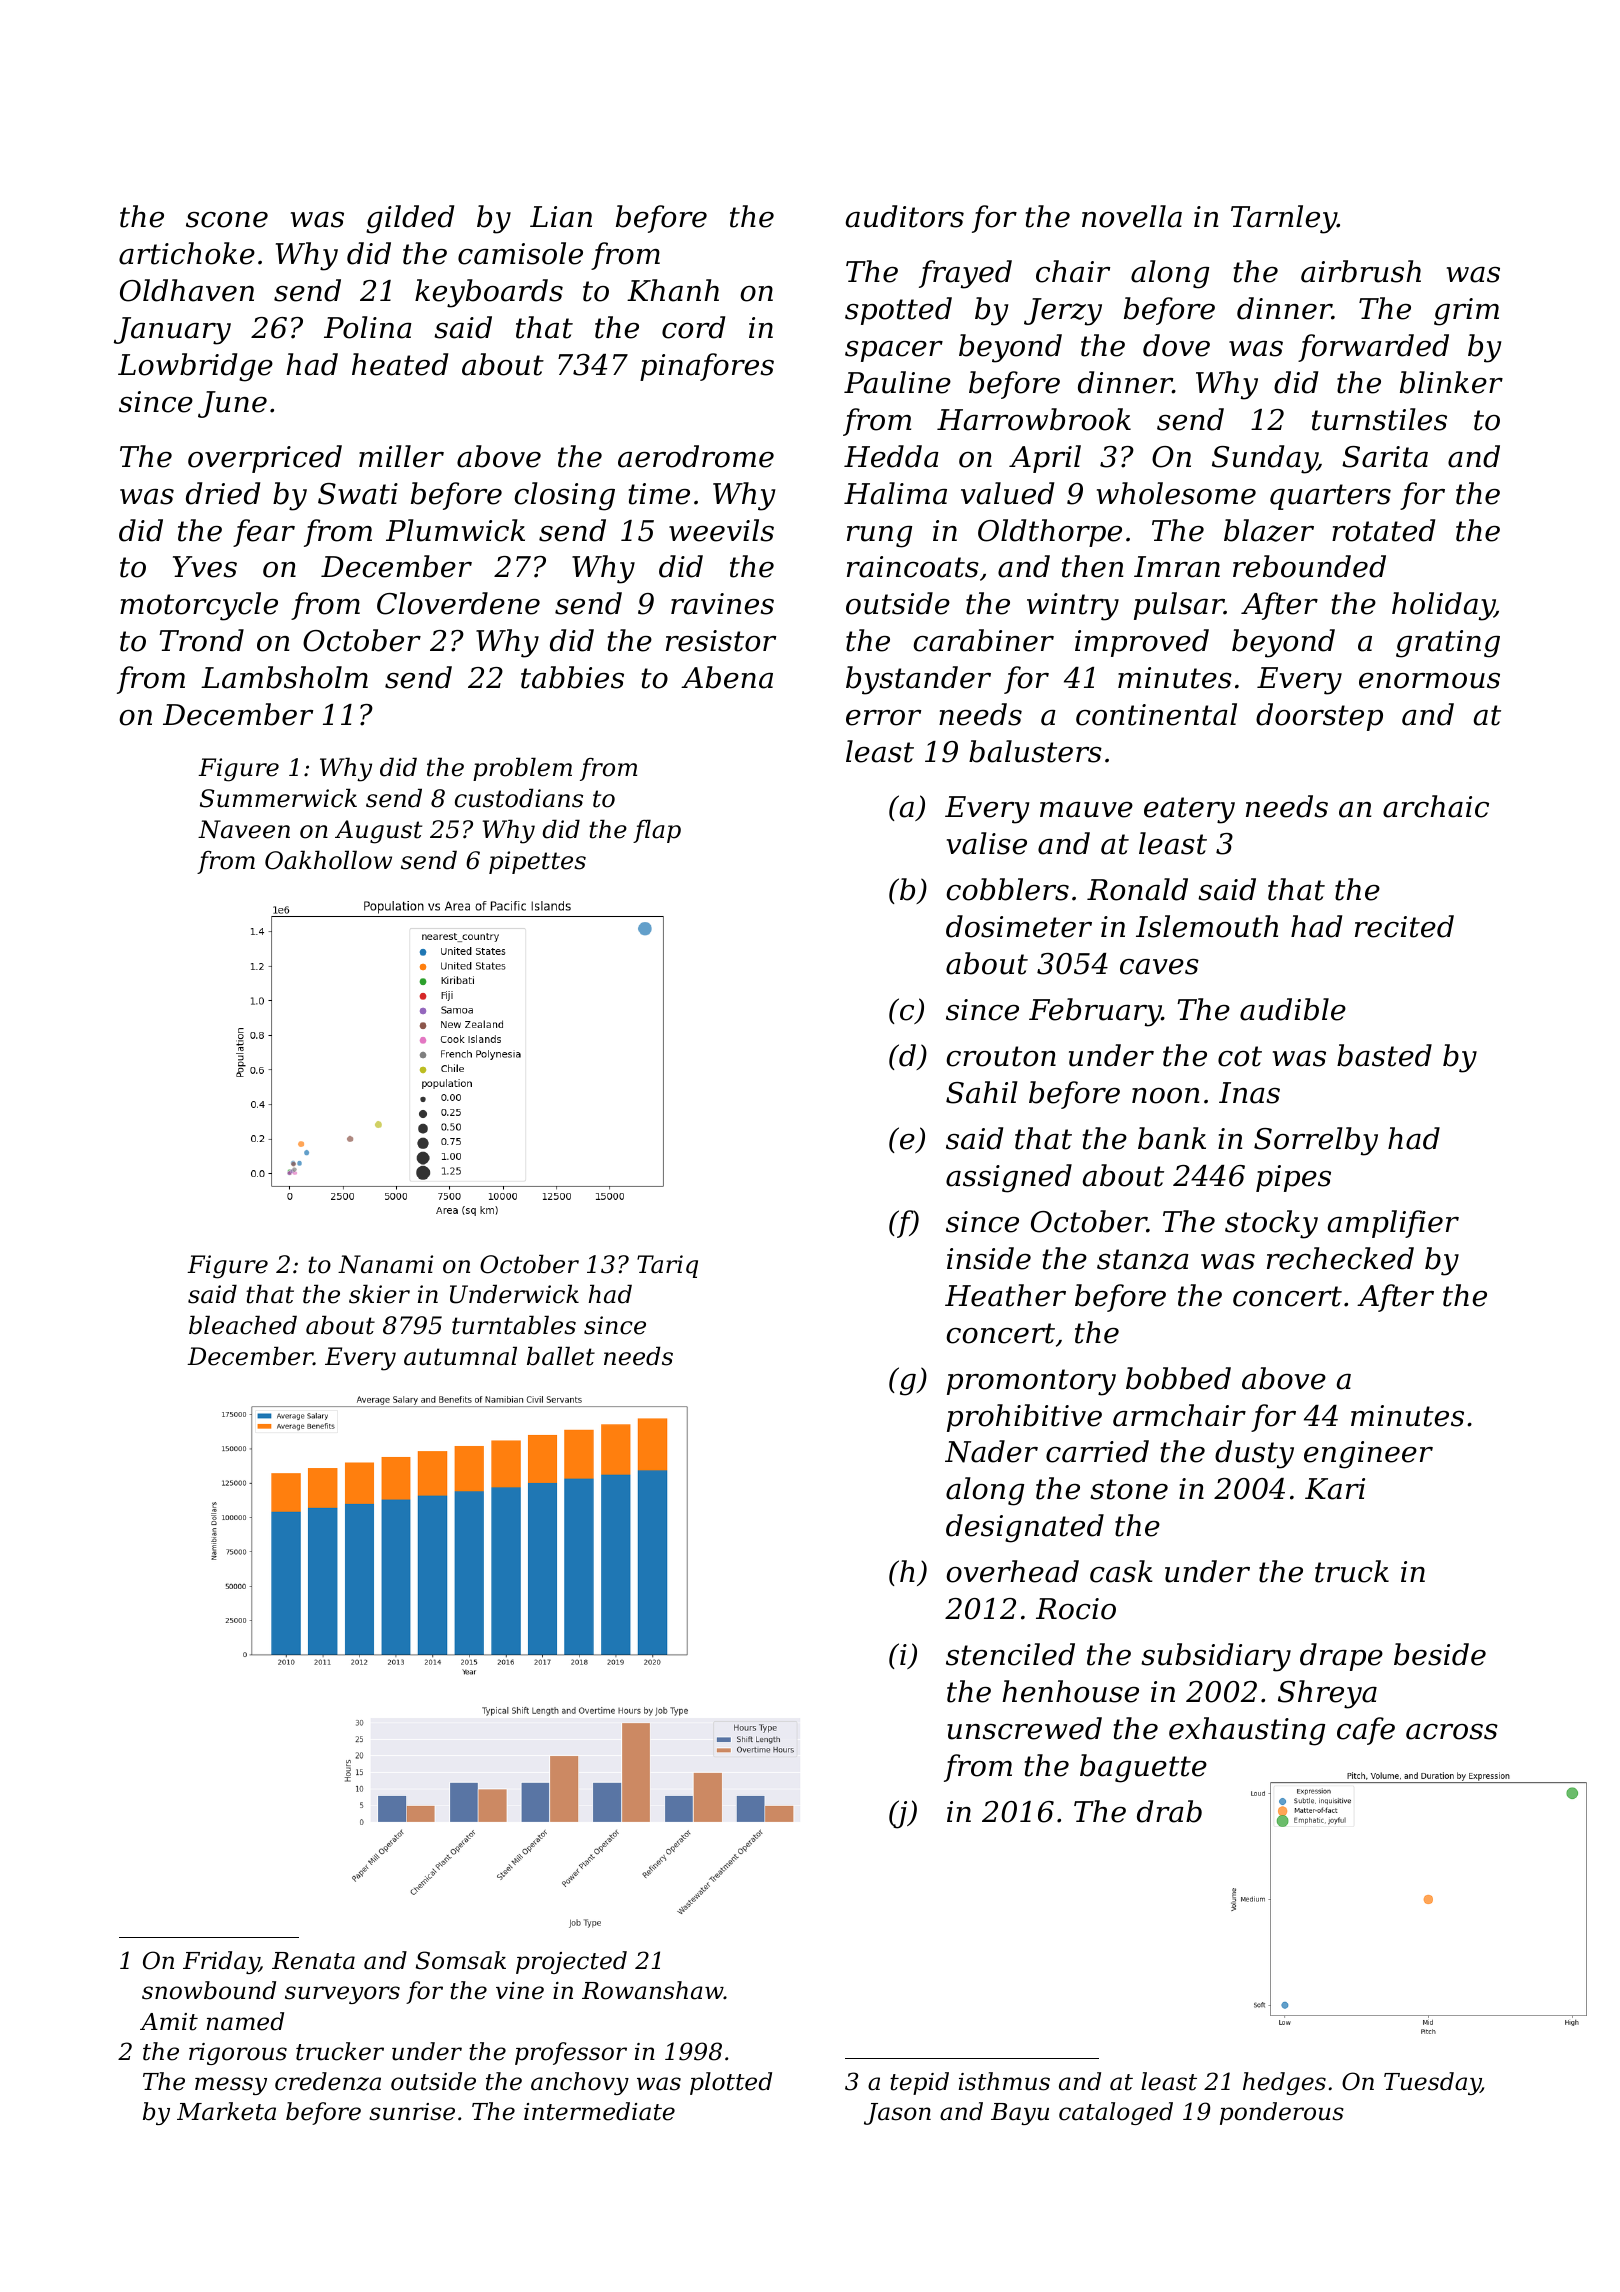  I want to click on Nanami, so click(385, 1264).
